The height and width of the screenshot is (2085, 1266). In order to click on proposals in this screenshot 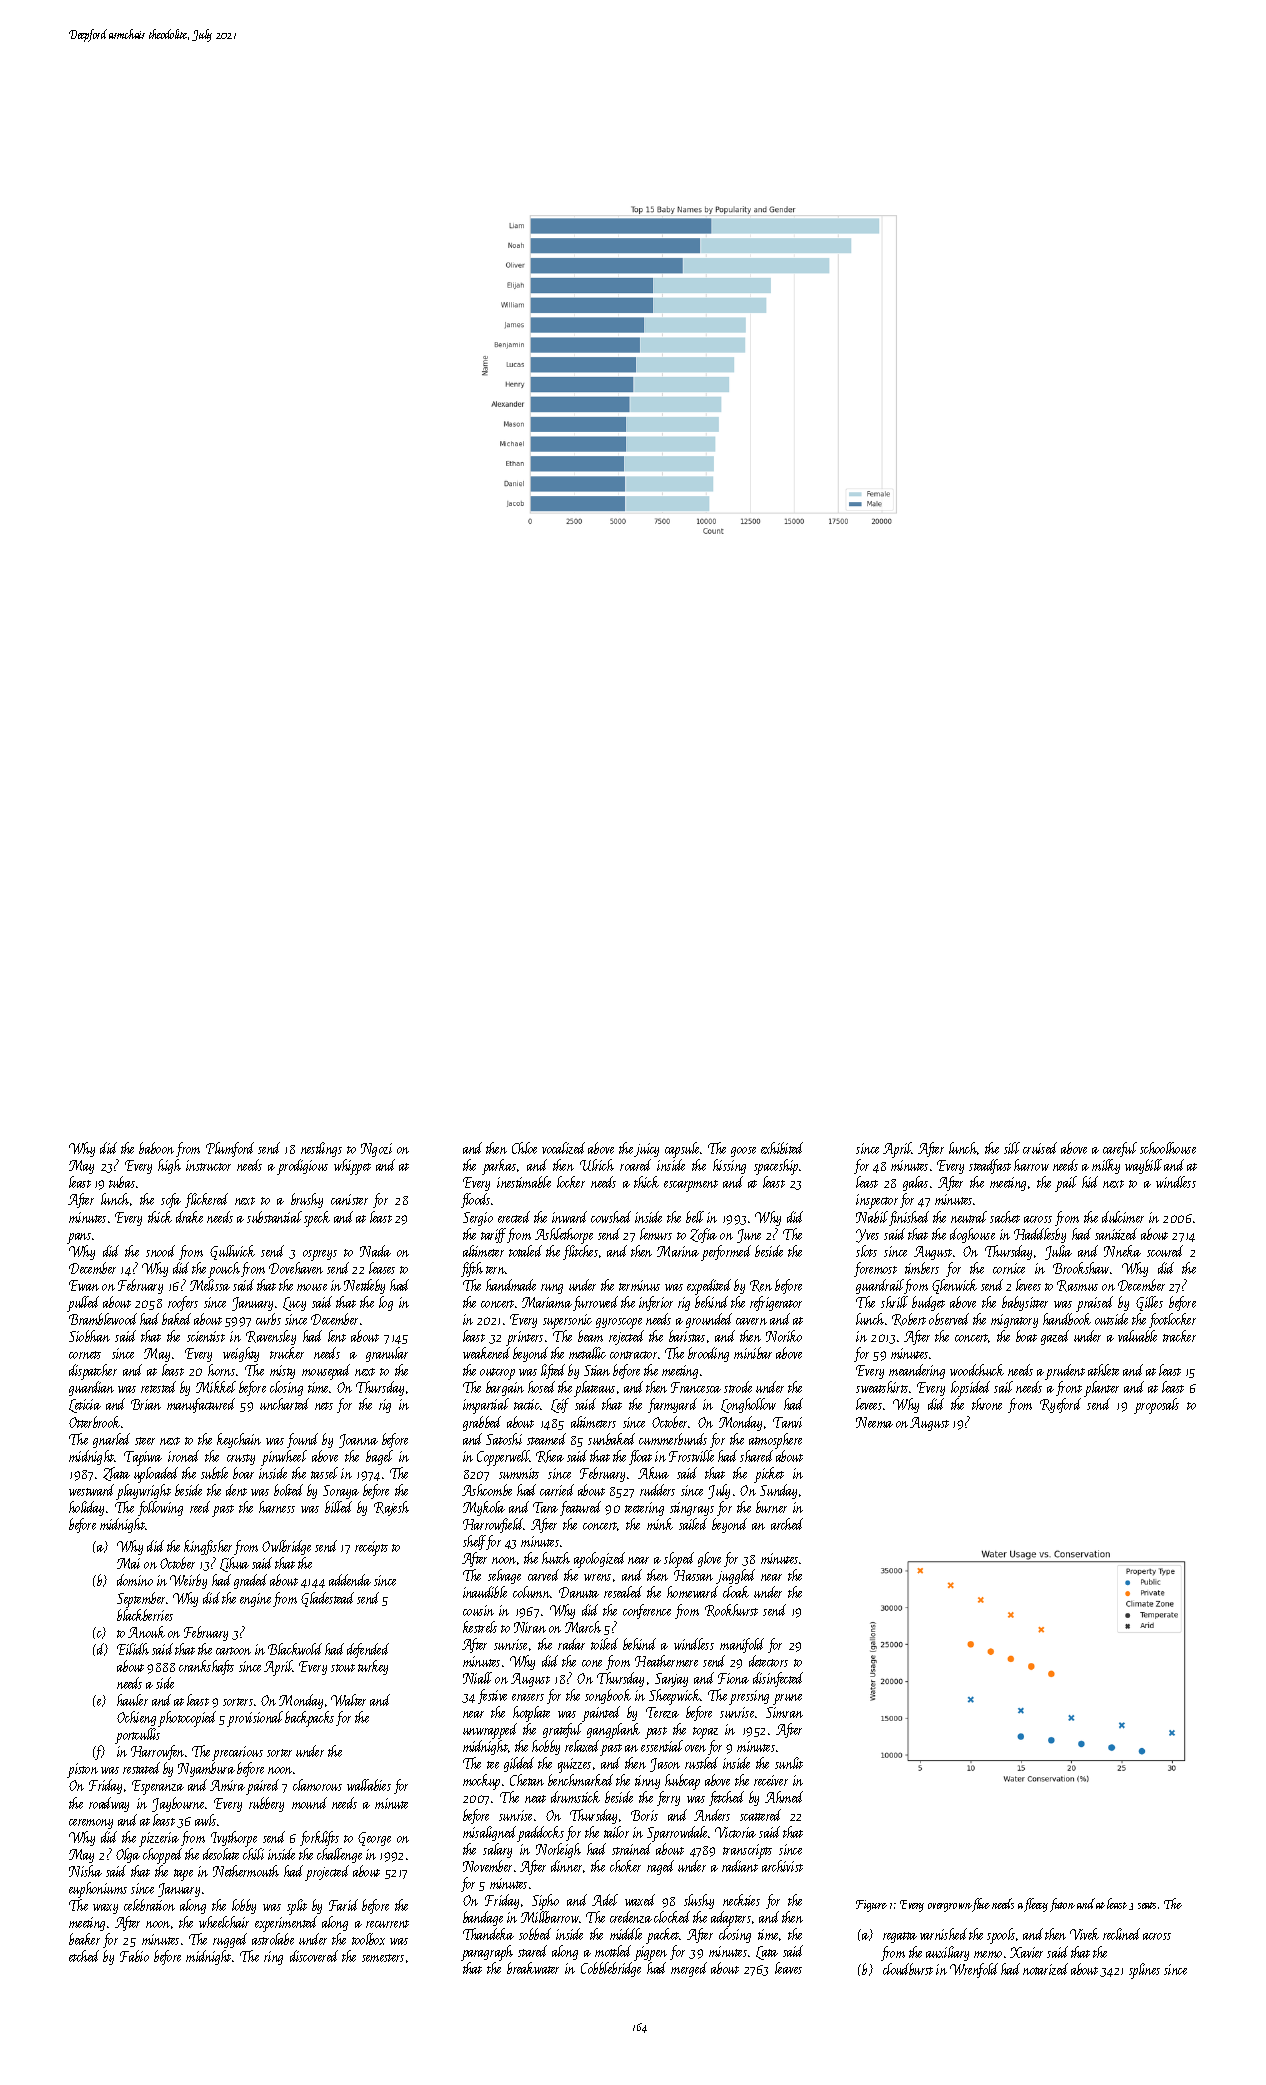, I will do `click(1156, 1406)`.
